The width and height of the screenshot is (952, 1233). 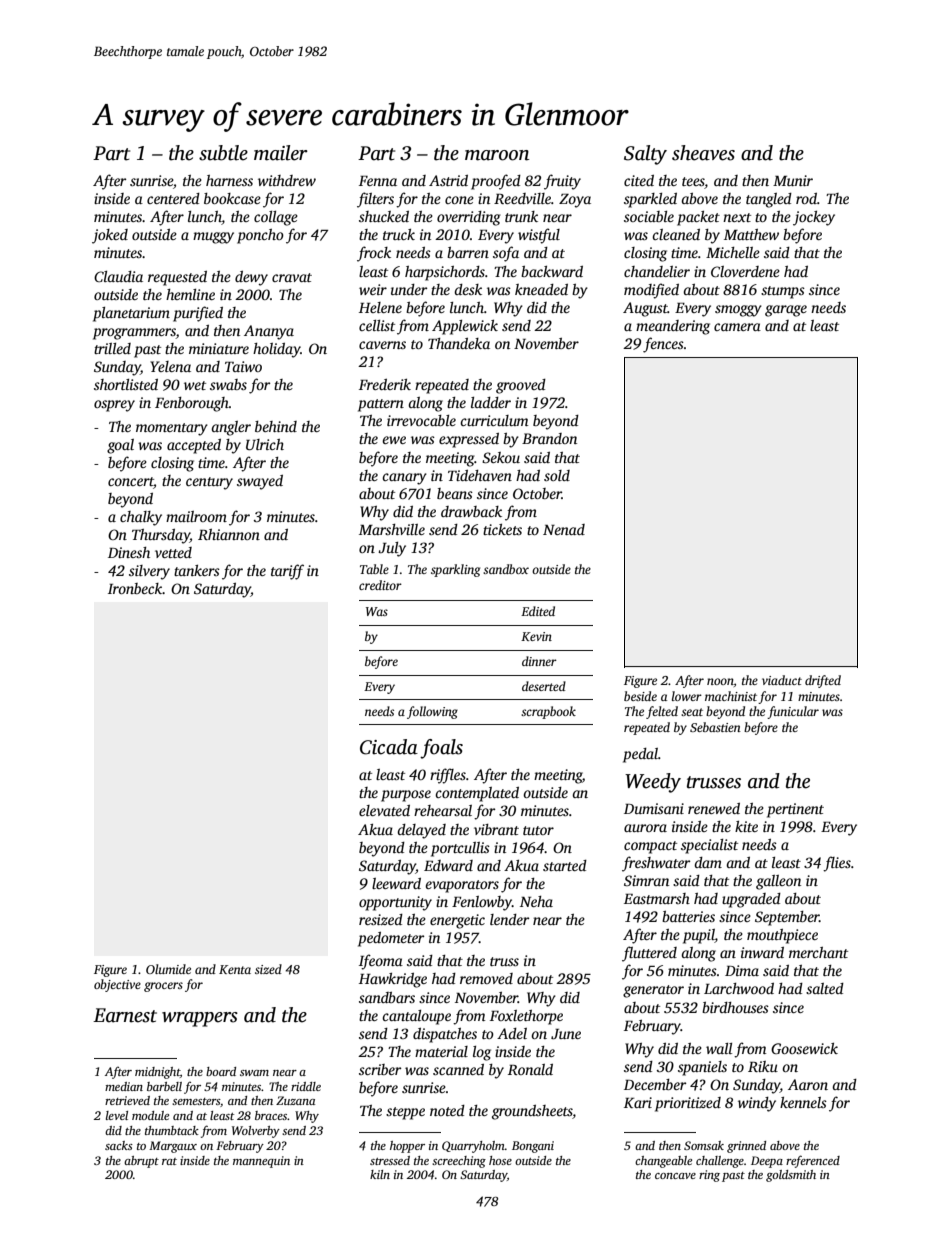 What do you see at coordinates (486, 978) in the screenshot?
I see `removed` at bounding box center [486, 978].
